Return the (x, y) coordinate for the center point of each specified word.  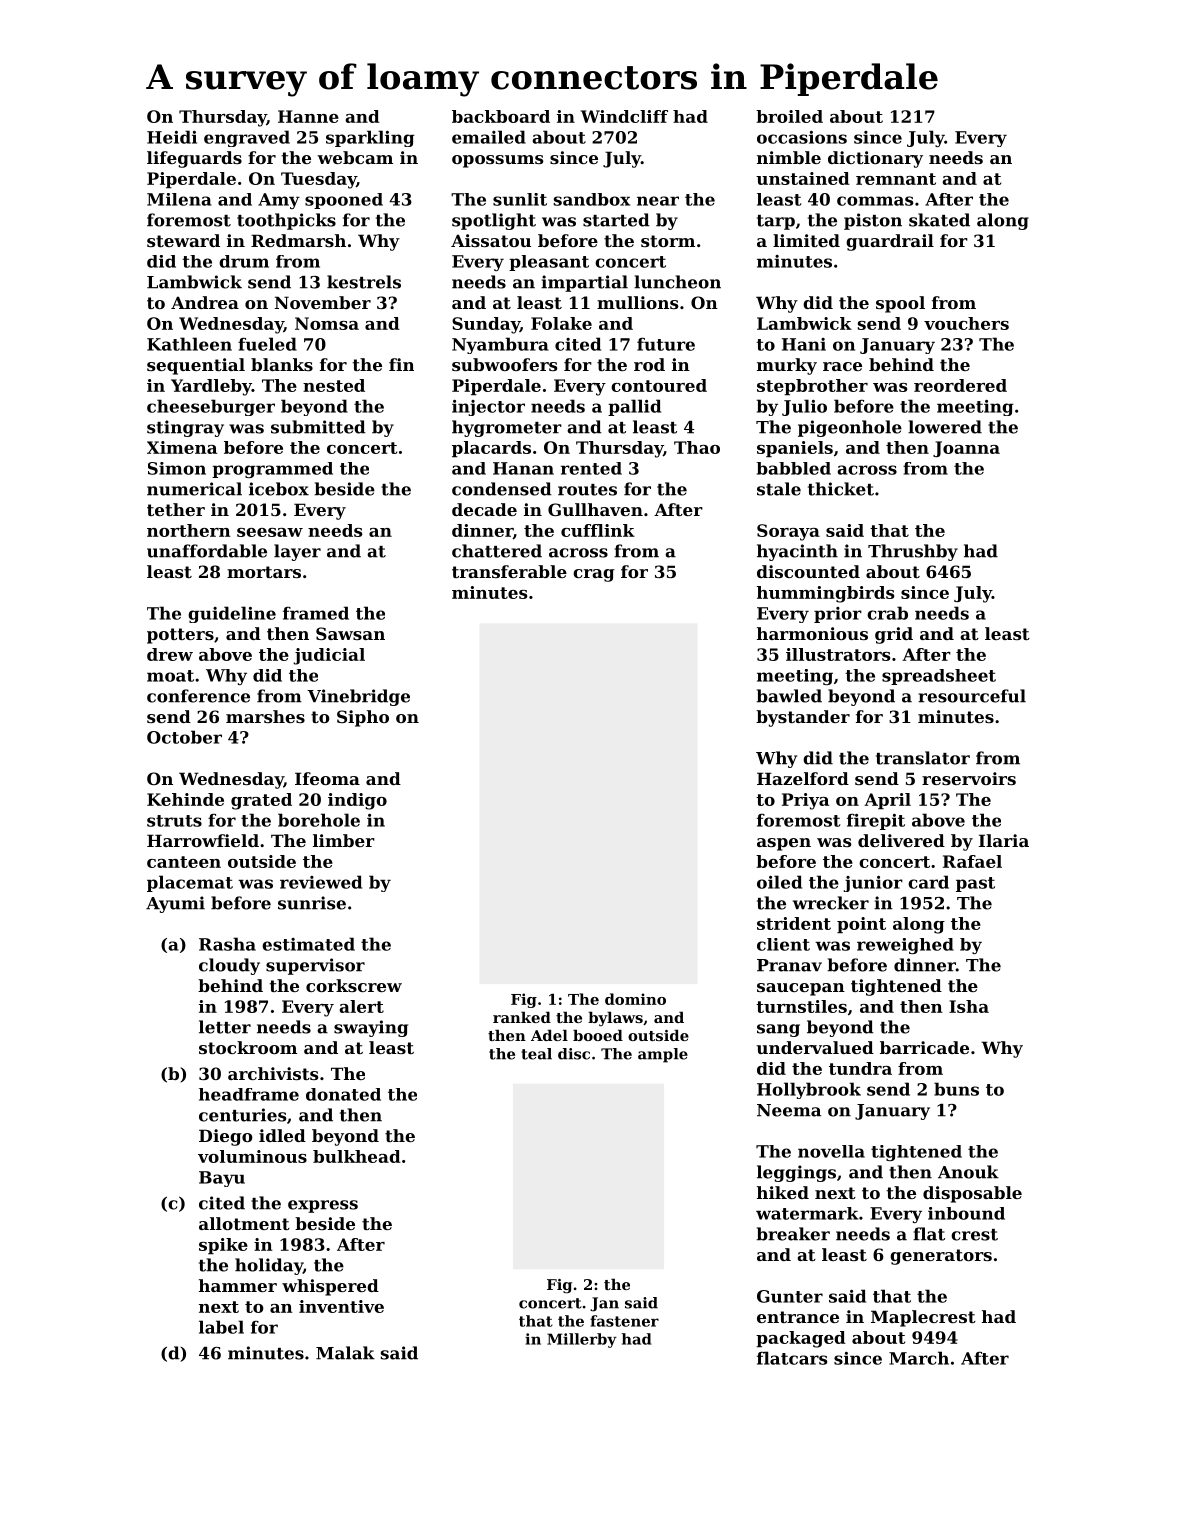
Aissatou (491, 240)
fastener (624, 1321)
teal (536, 1054)
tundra (860, 1068)
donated (343, 1094)
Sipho (363, 718)
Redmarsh (298, 240)
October (184, 737)
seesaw (270, 532)
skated (939, 220)
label (221, 1327)
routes (587, 490)
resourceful (972, 696)
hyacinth (797, 552)
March (919, 1358)
